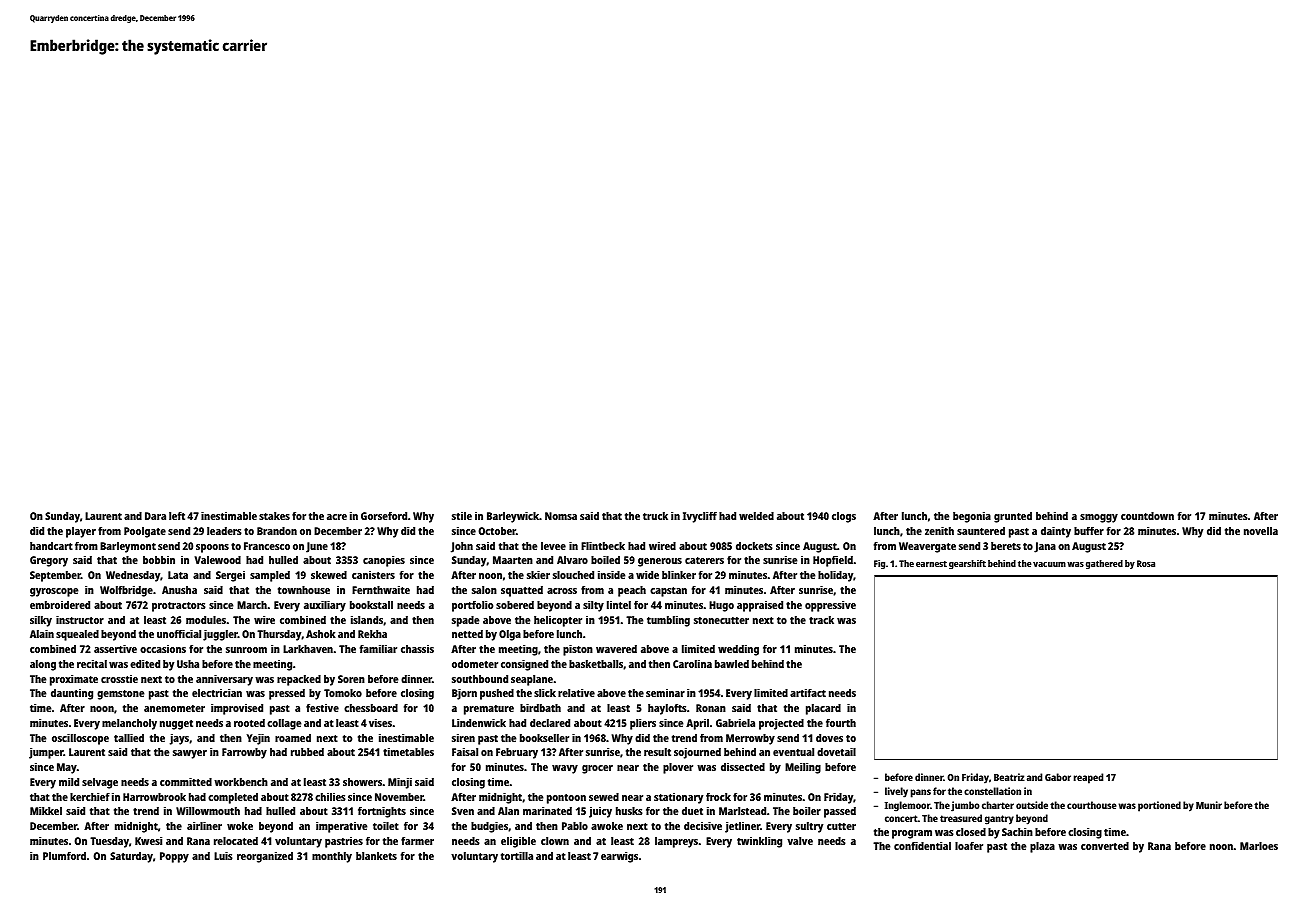 The width and height of the screenshot is (1308, 924). I want to click on constellation, so click(992, 791).
